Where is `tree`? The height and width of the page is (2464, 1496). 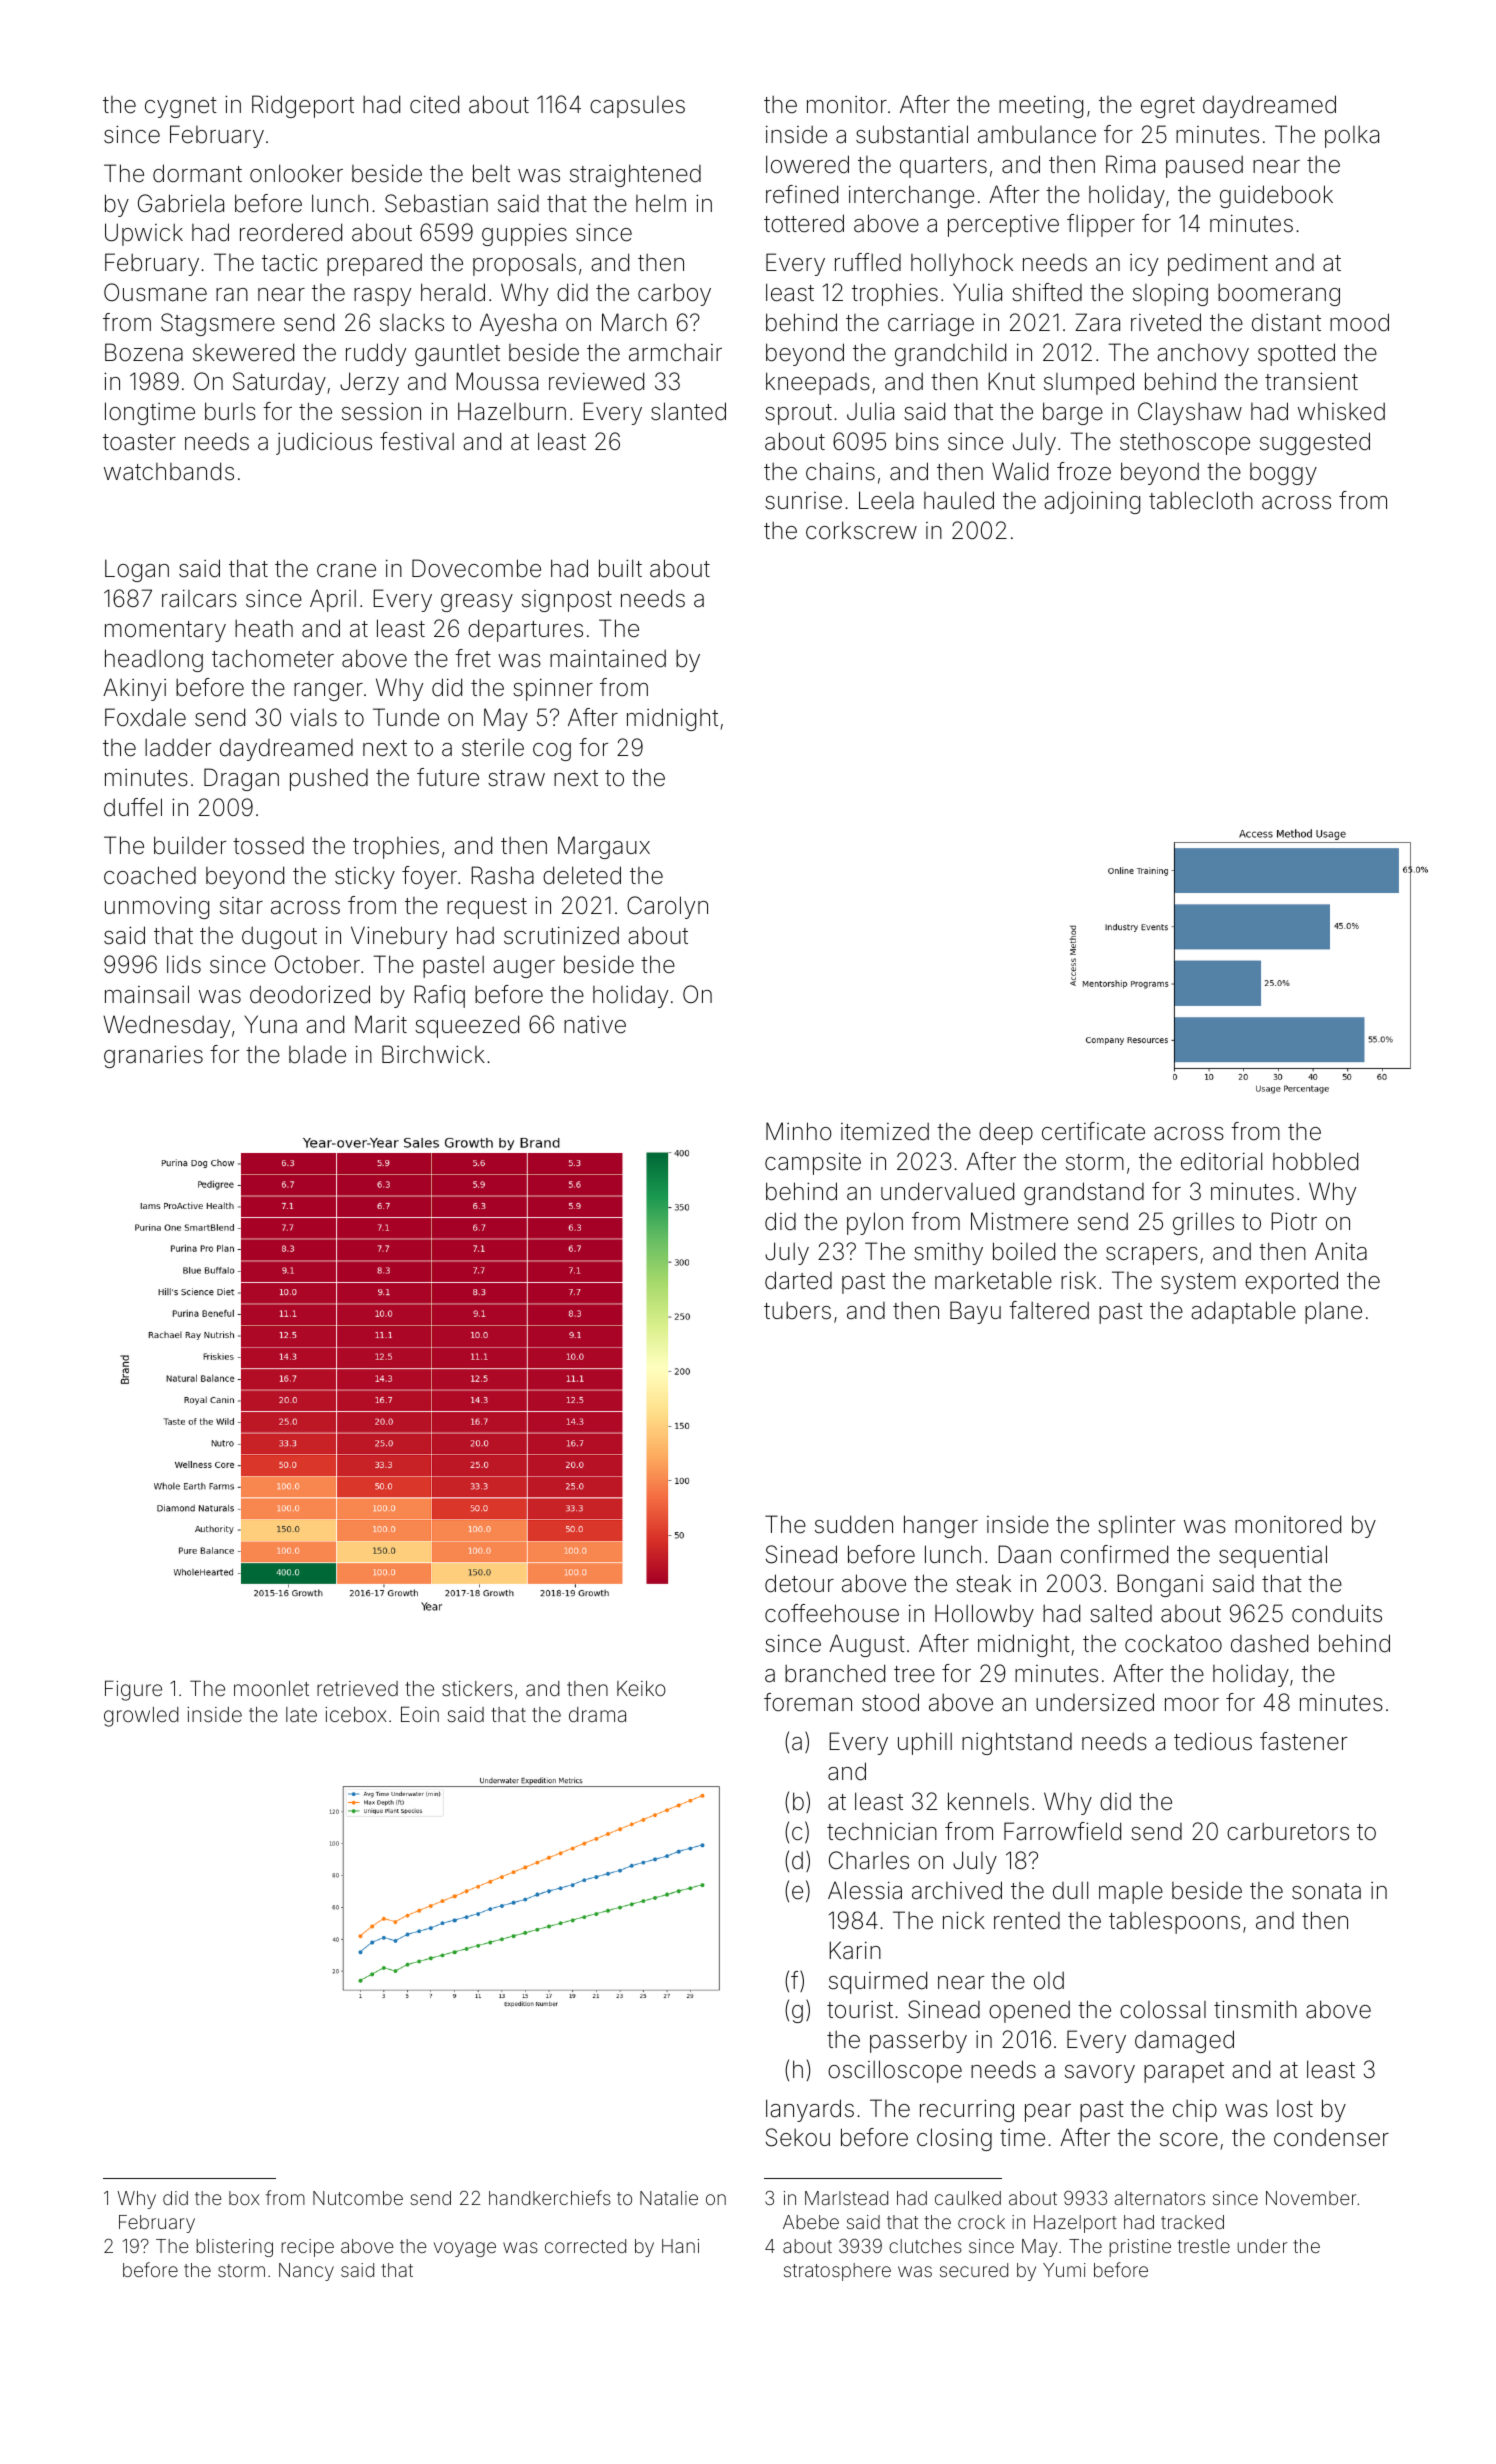
tree is located at coordinates (914, 1674).
